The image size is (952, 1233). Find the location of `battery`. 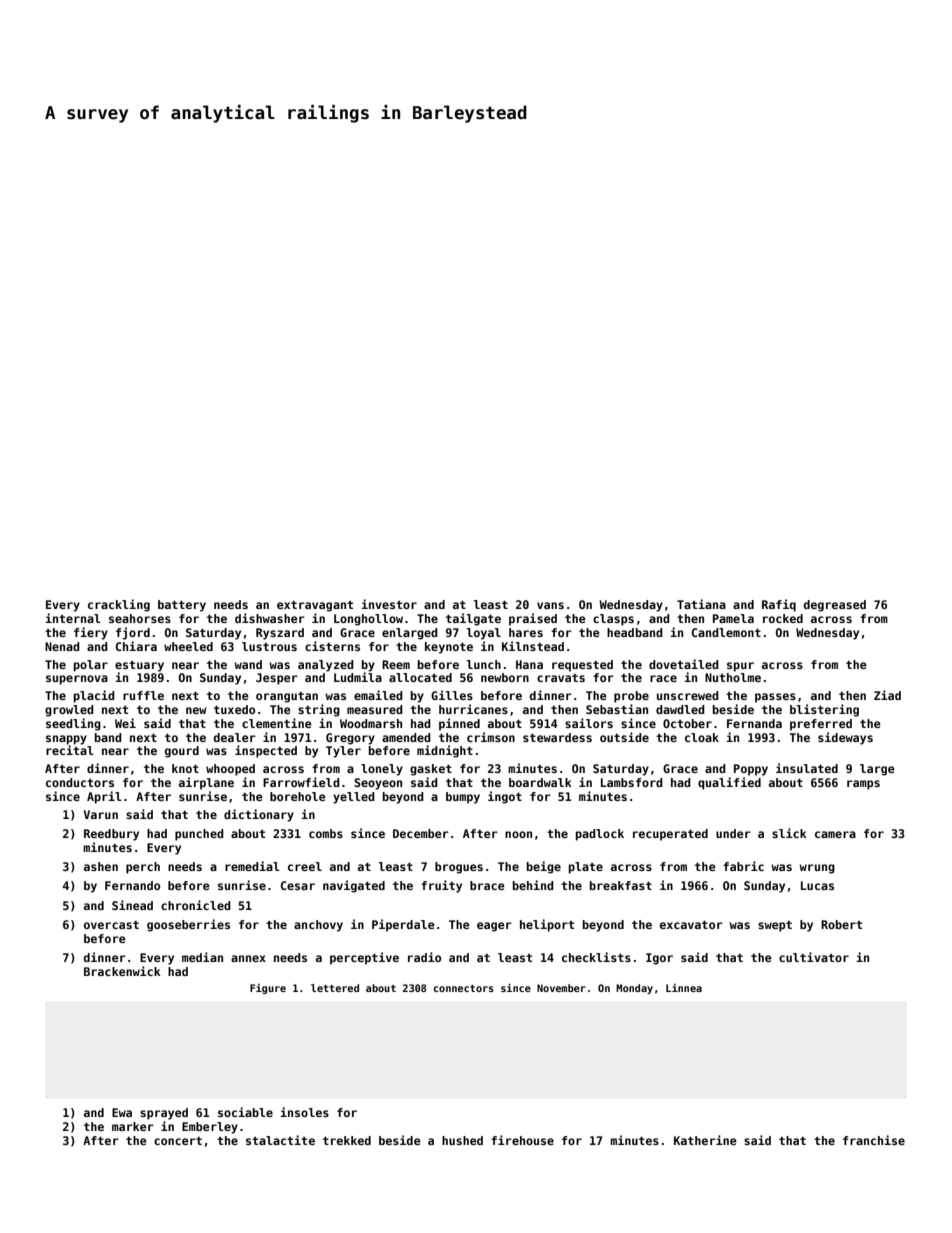

battery is located at coordinates (182, 606).
